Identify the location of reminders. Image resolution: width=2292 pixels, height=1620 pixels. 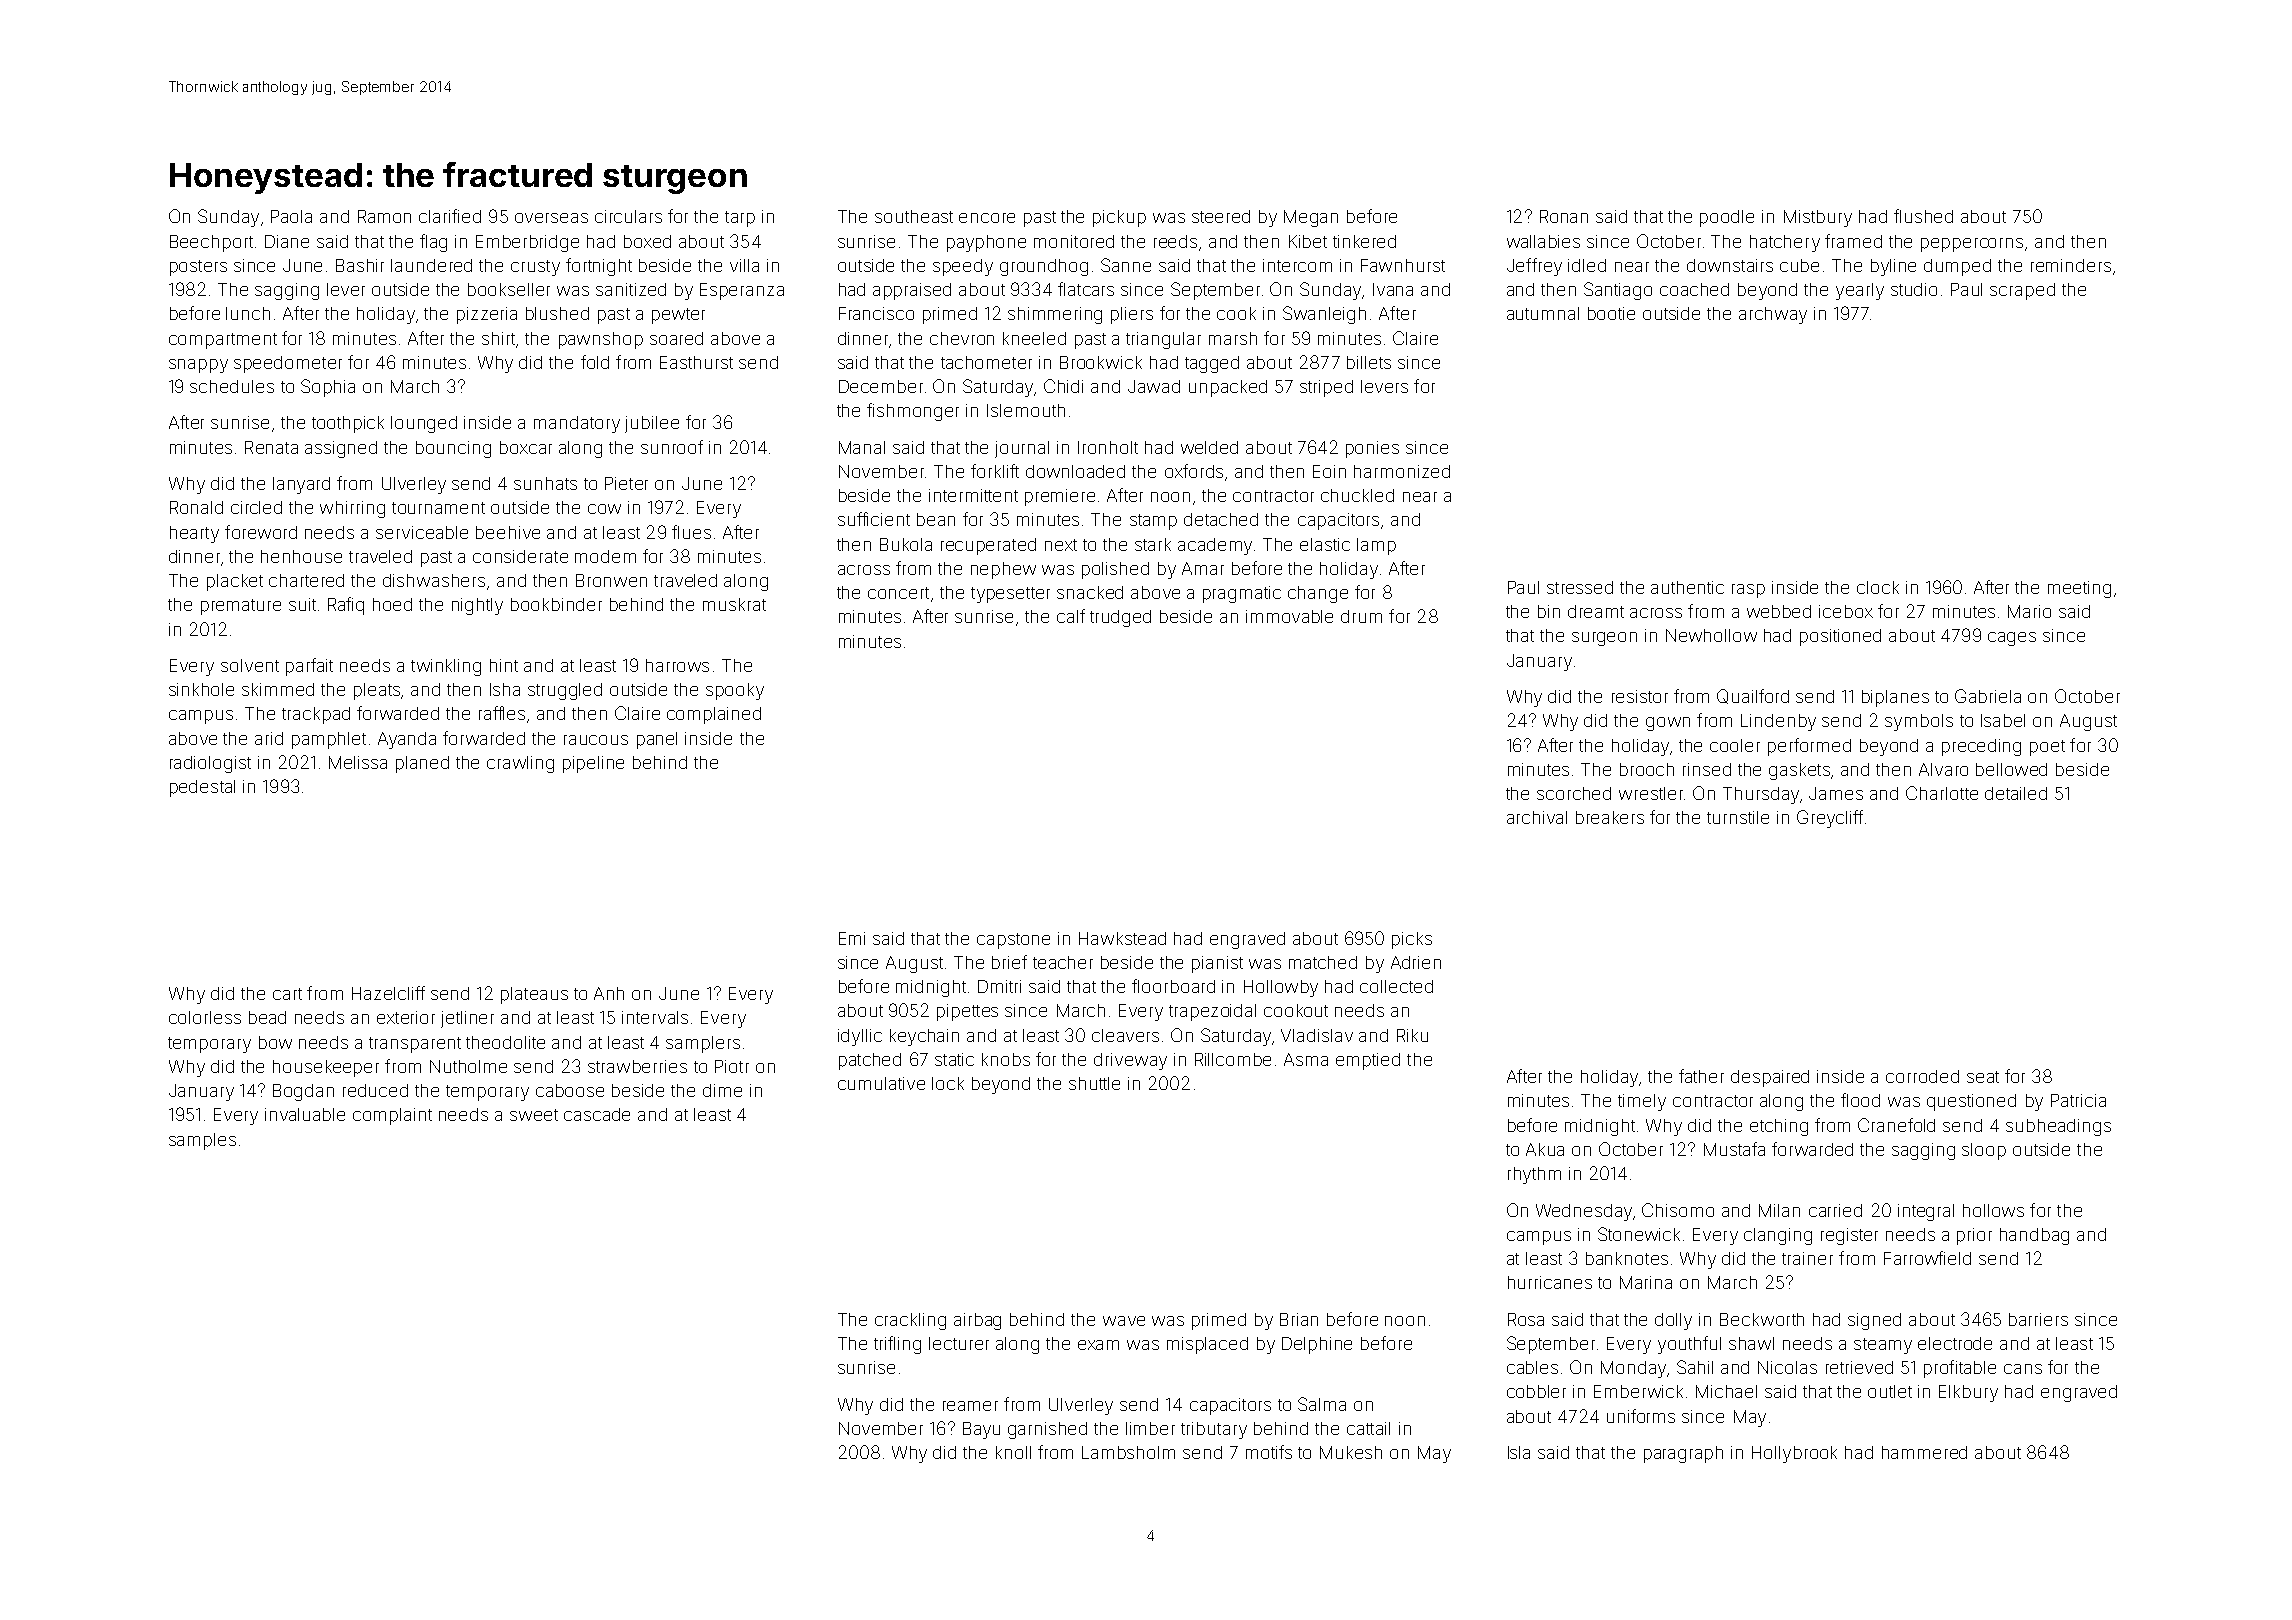
(2071, 265).
